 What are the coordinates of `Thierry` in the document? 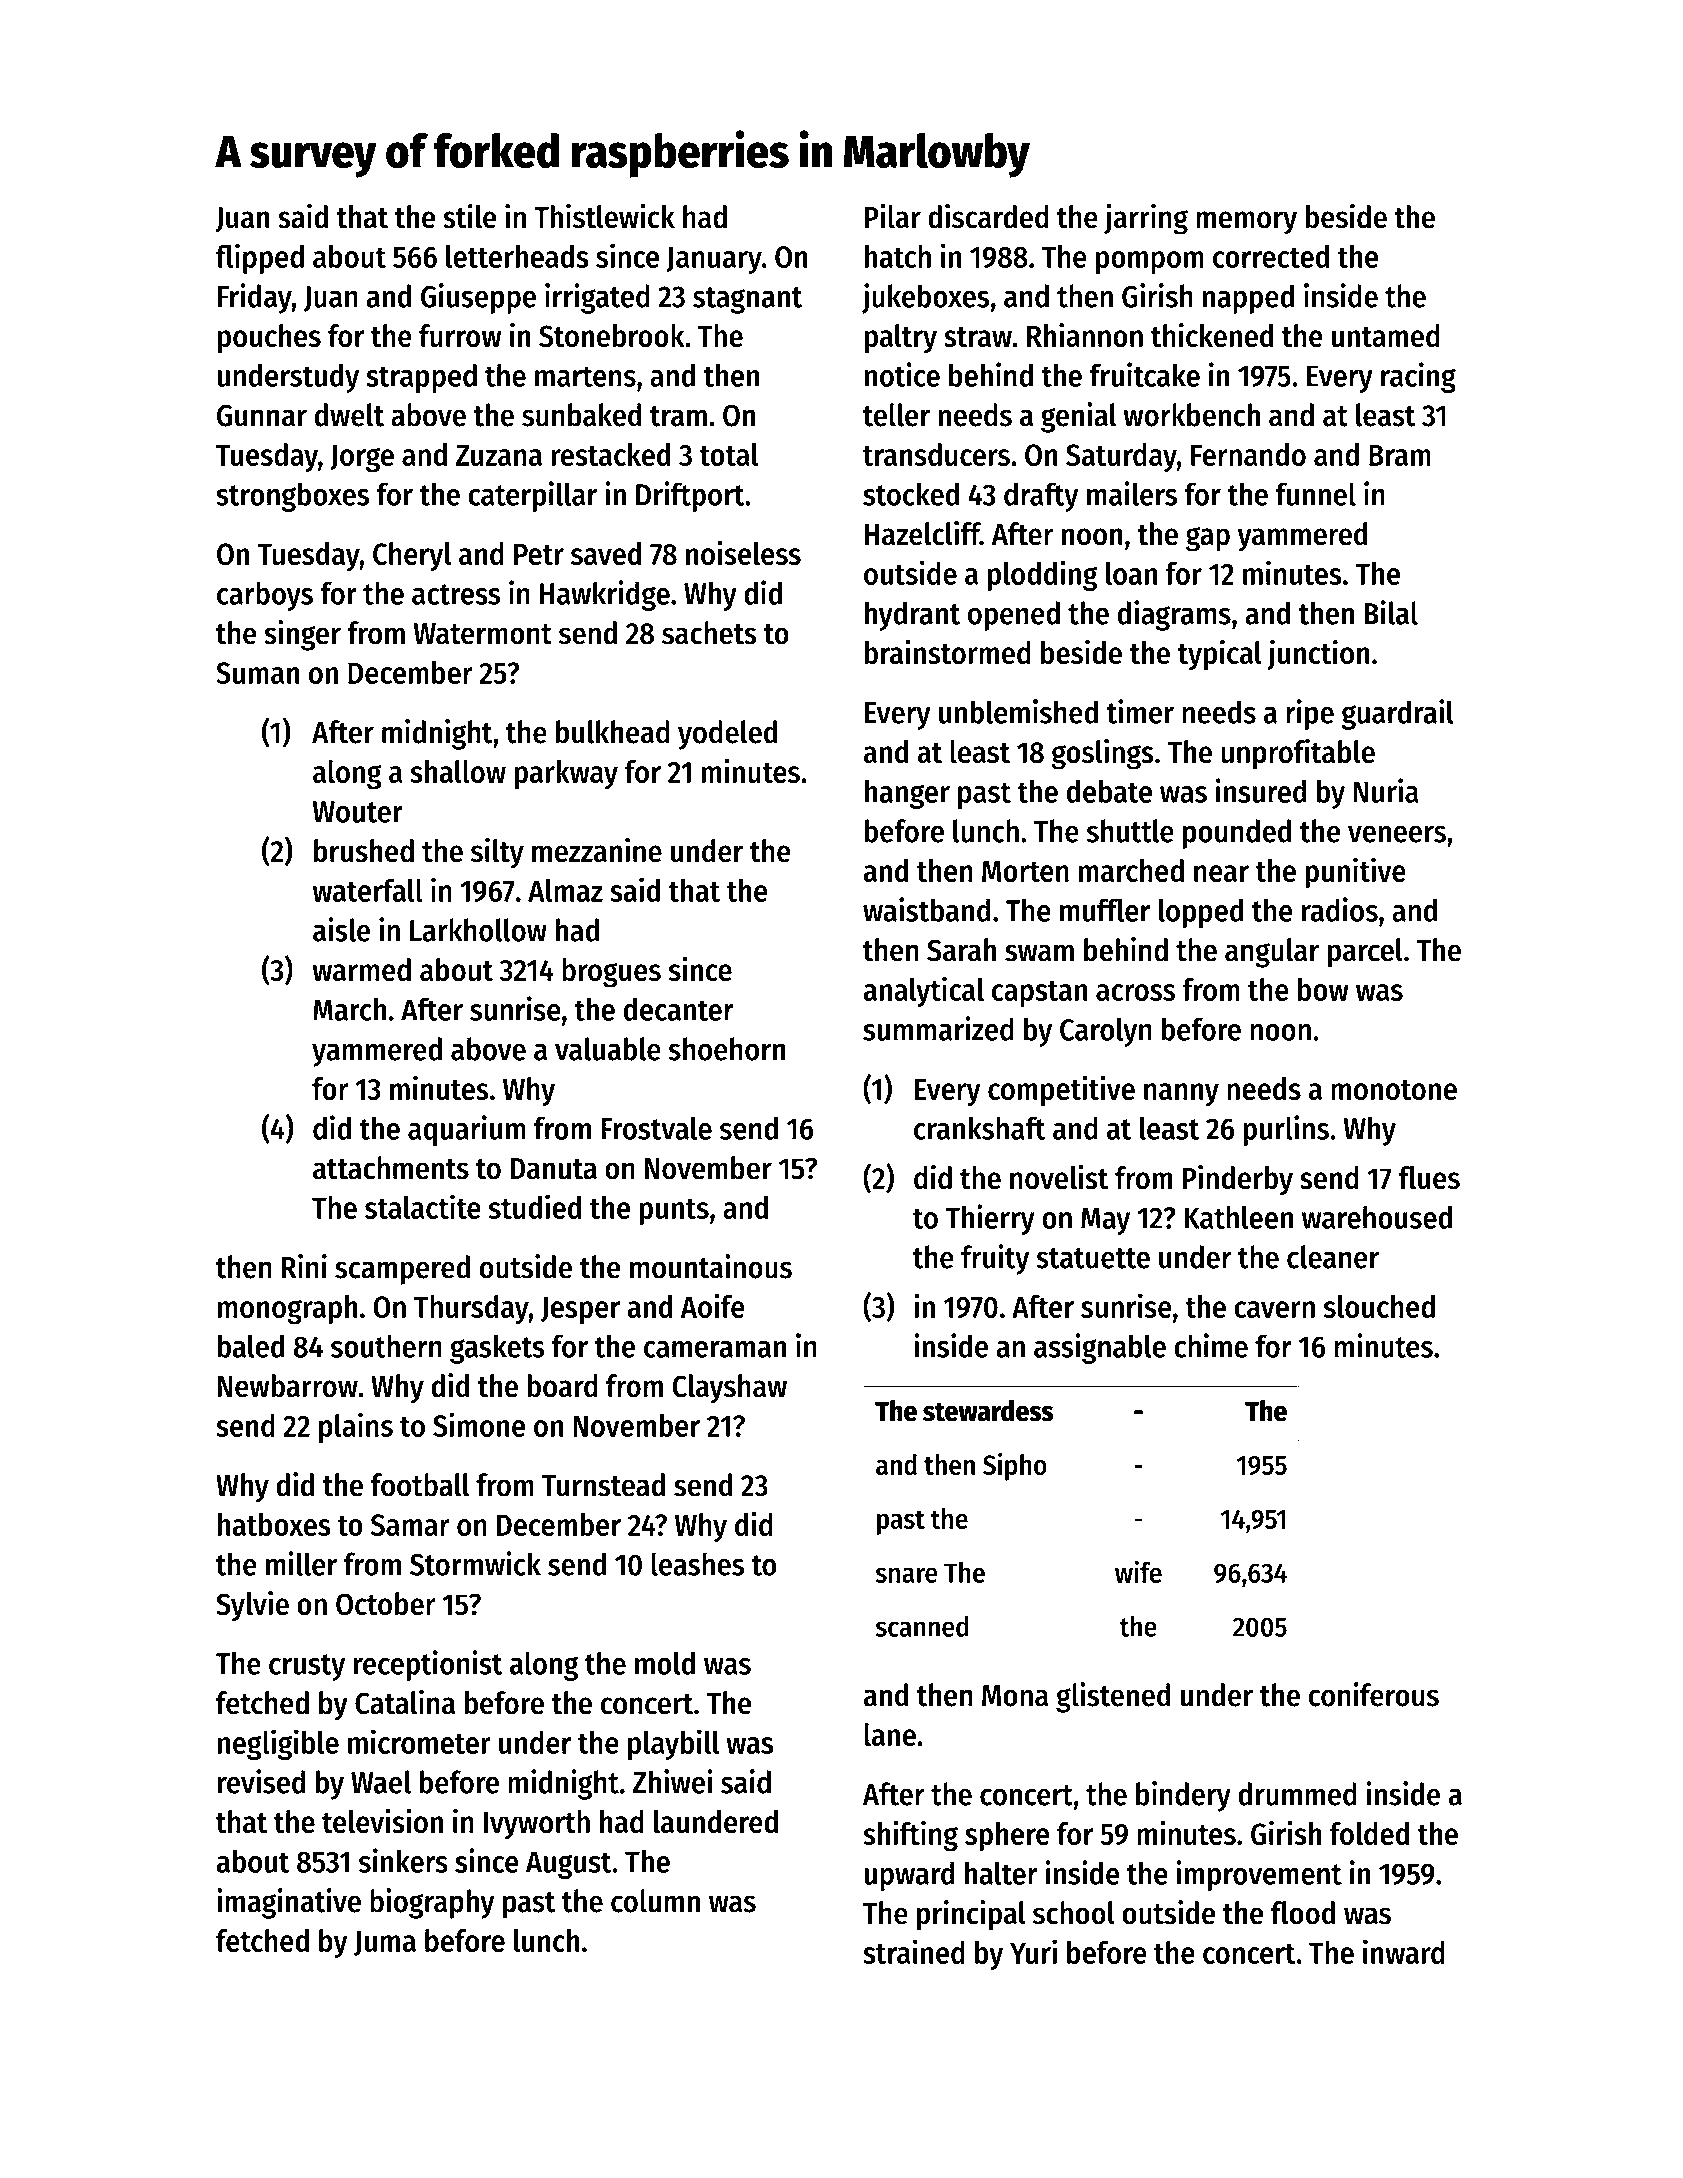 It's located at (990, 1219).
